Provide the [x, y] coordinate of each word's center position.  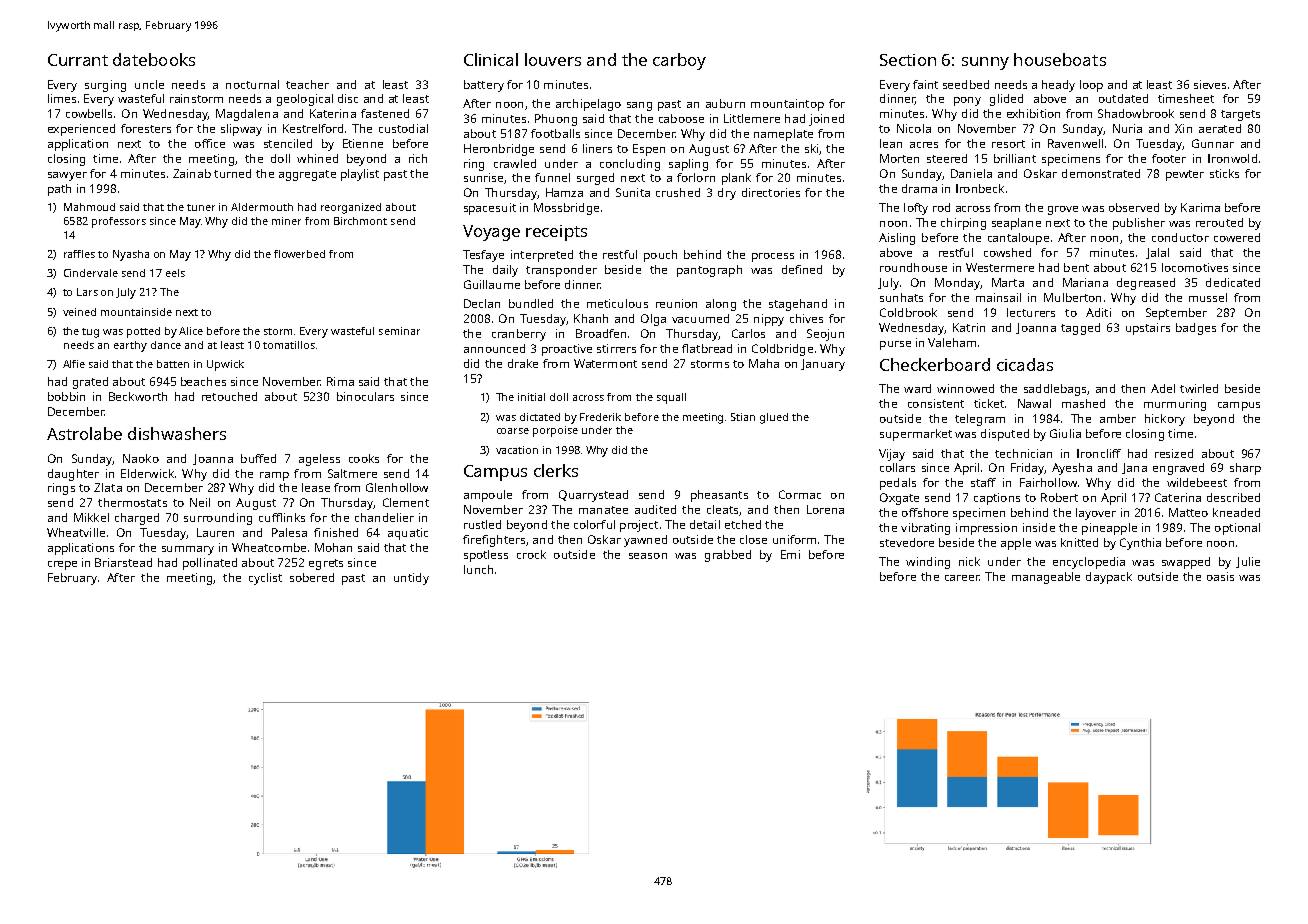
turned [232, 173]
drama [919, 188]
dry [727, 194]
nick [969, 561]
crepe [62, 565]
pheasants [719, 496]
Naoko [141, 458]
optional [1237, 529]
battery [484, 86]
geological [305, 100]
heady [1058, 86]
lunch [478, 569]
